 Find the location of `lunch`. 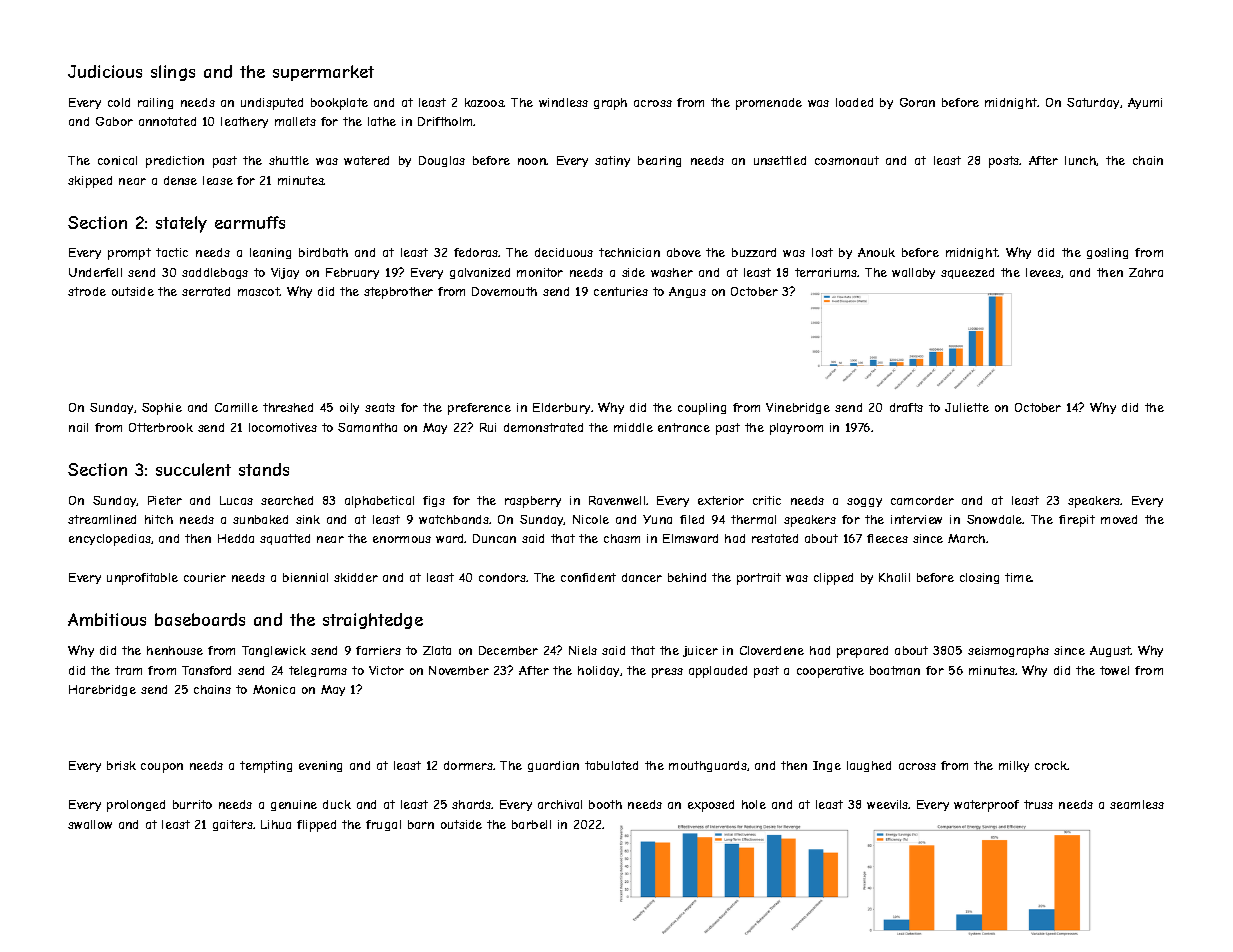

lunch is located at coordinates (1081, 161).
